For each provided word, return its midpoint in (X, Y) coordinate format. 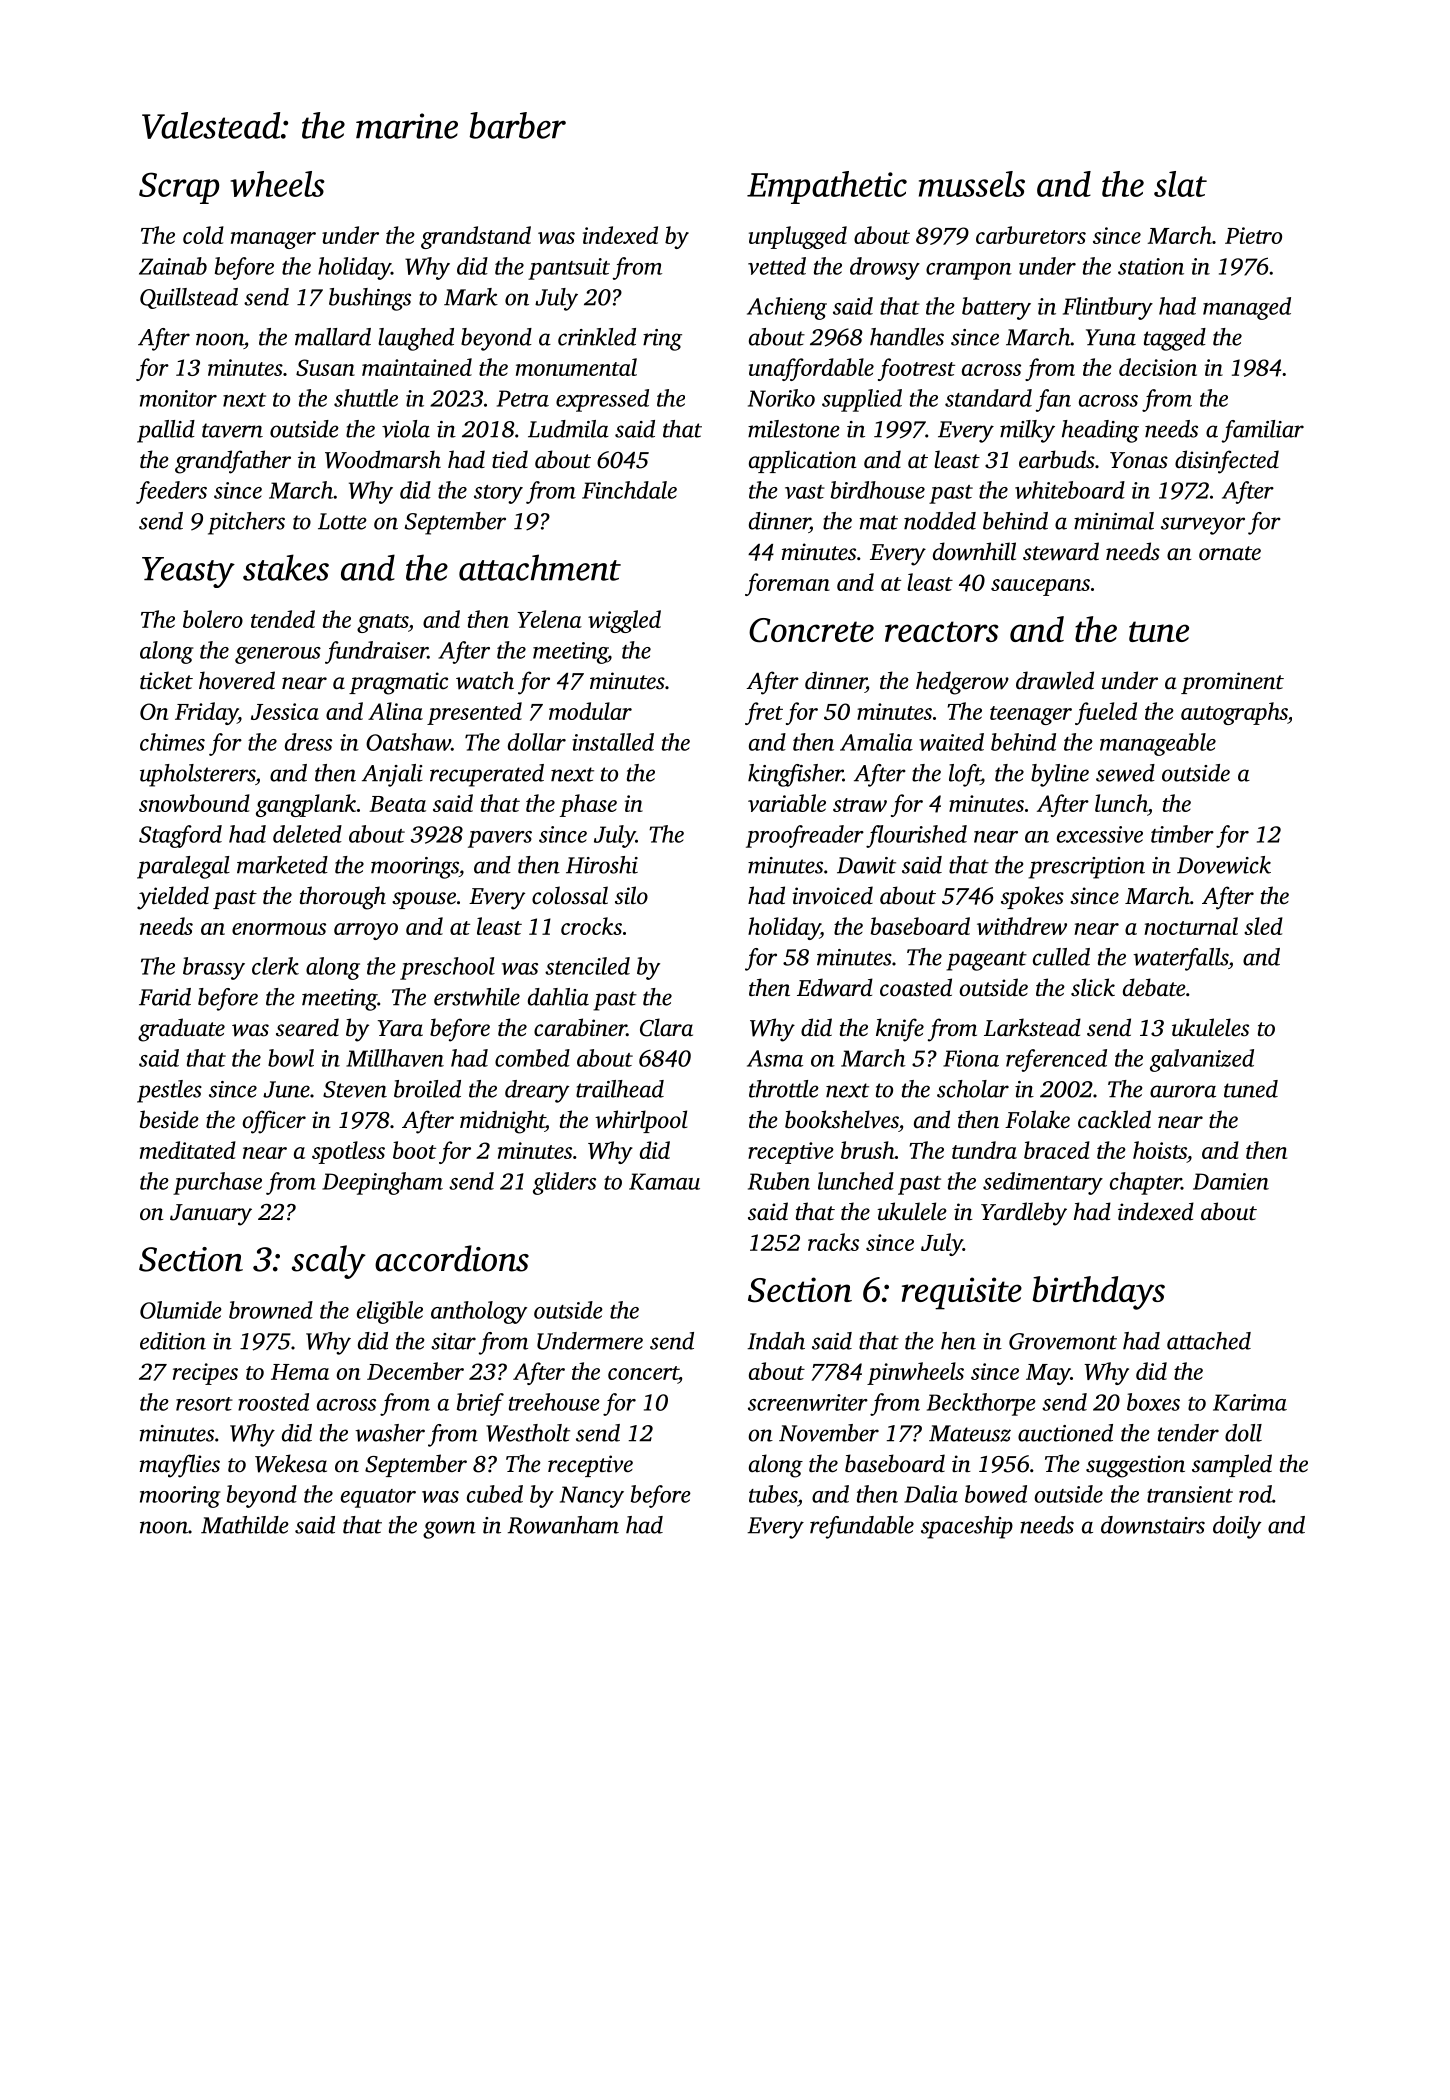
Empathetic (827, 187)
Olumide (181, 1310)
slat (1180, 184)
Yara (400, 1028)
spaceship (967, 1527)
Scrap (179, 188)
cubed (495, 1494)
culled (1061, 957)
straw (860, 805)
